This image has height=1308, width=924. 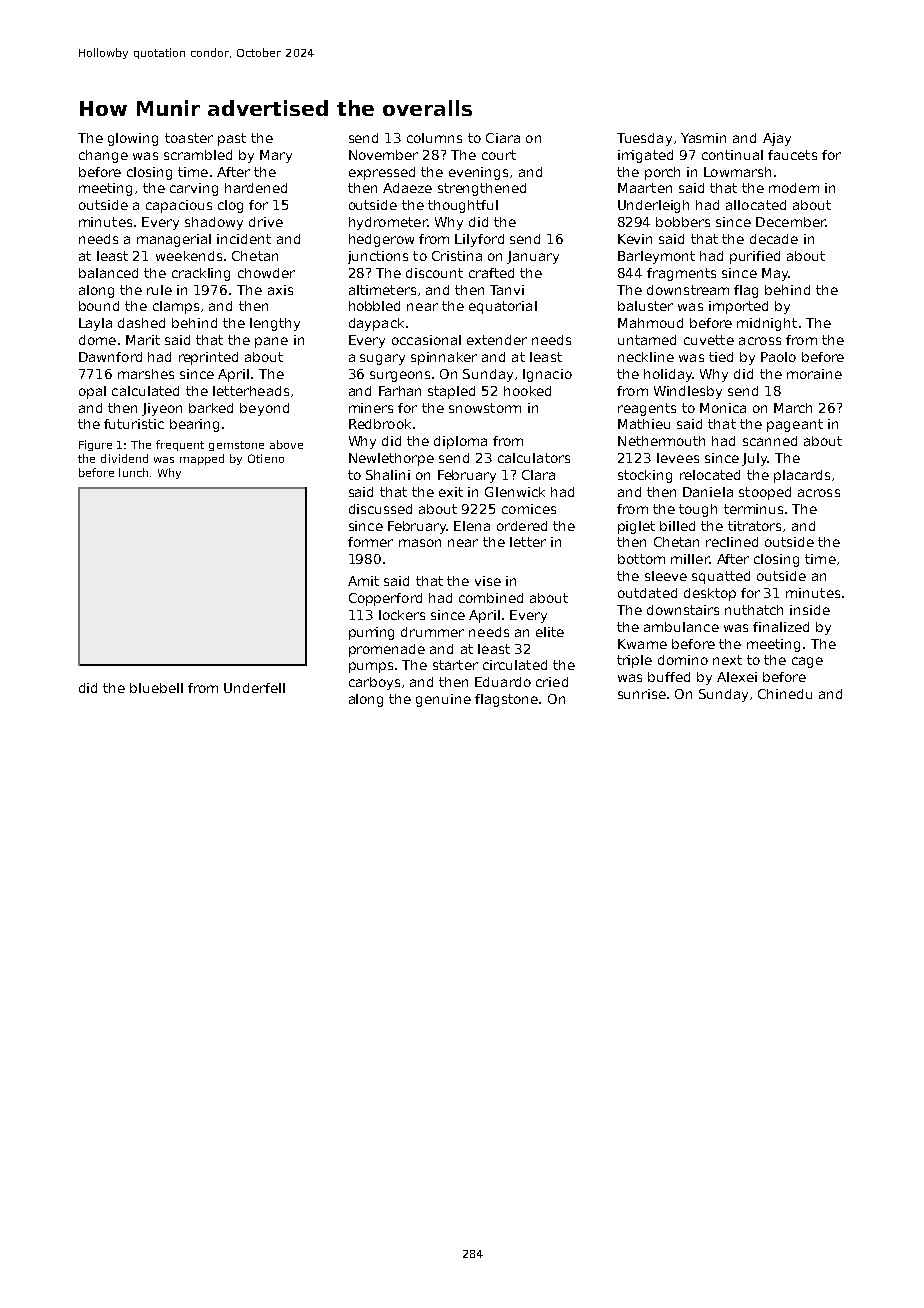 I want to click on stapled, so click(x=451, y=392).
